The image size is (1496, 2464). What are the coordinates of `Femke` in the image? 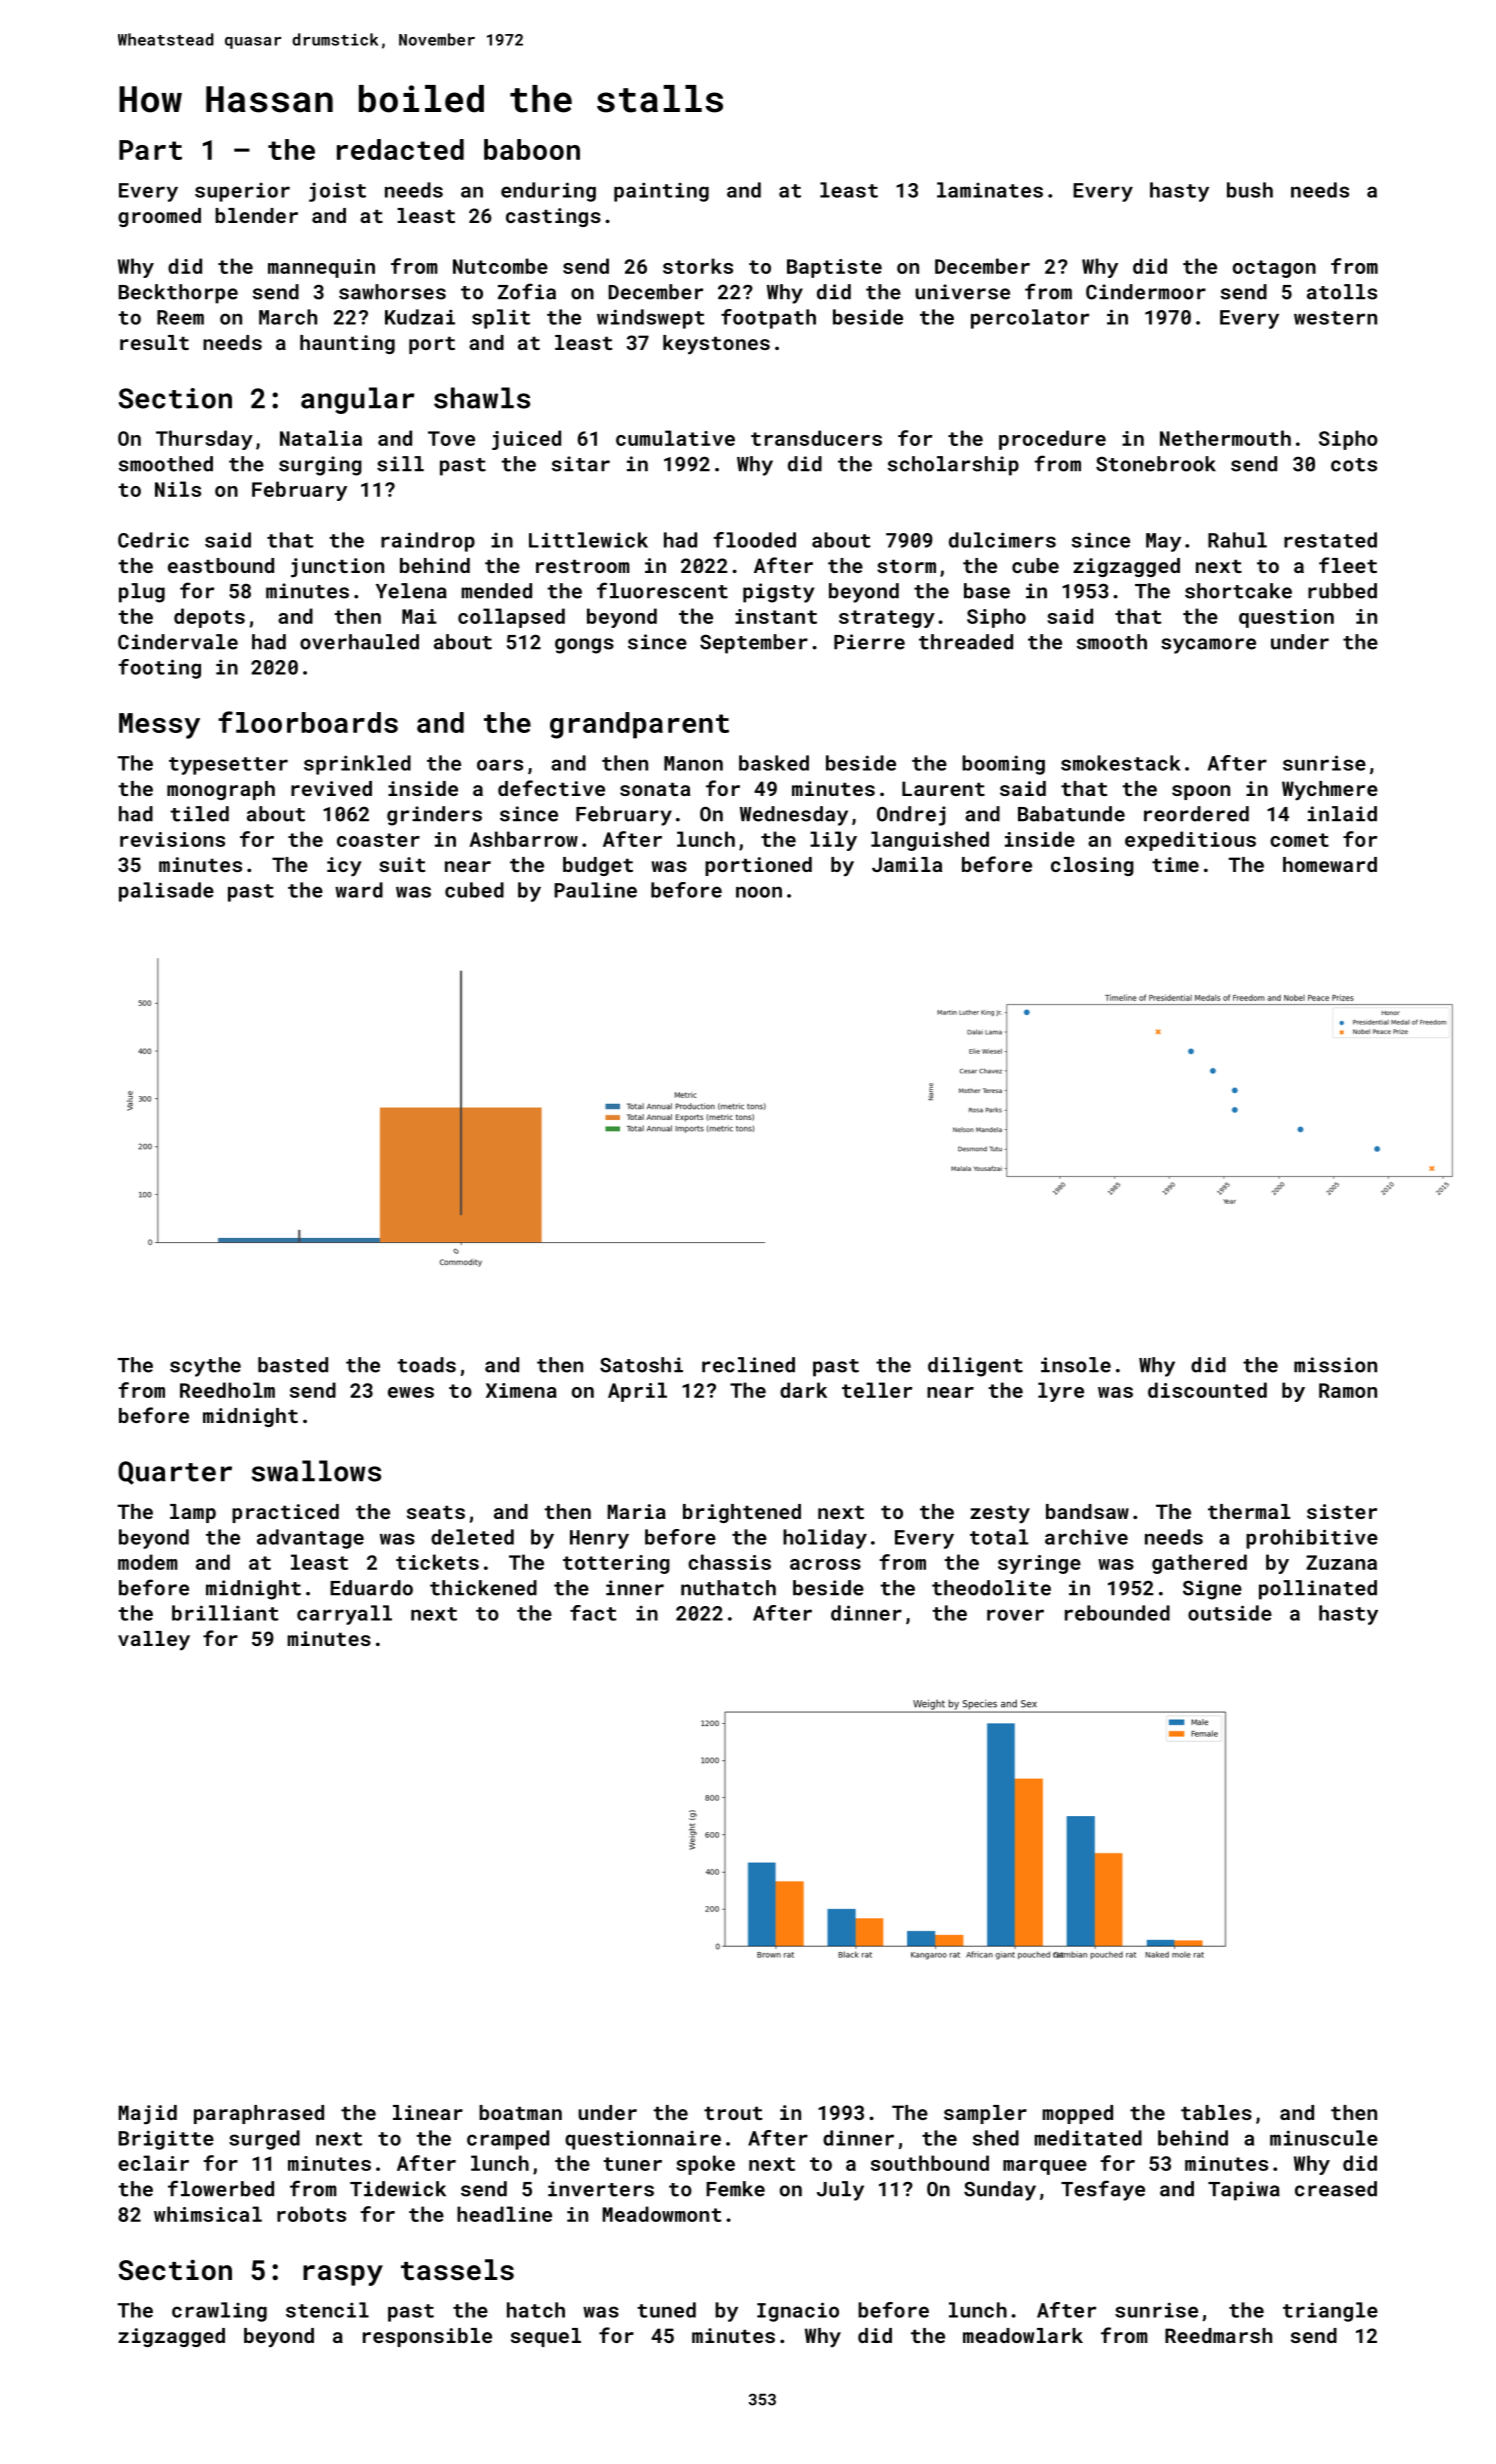 It's located at (735, 2189).
